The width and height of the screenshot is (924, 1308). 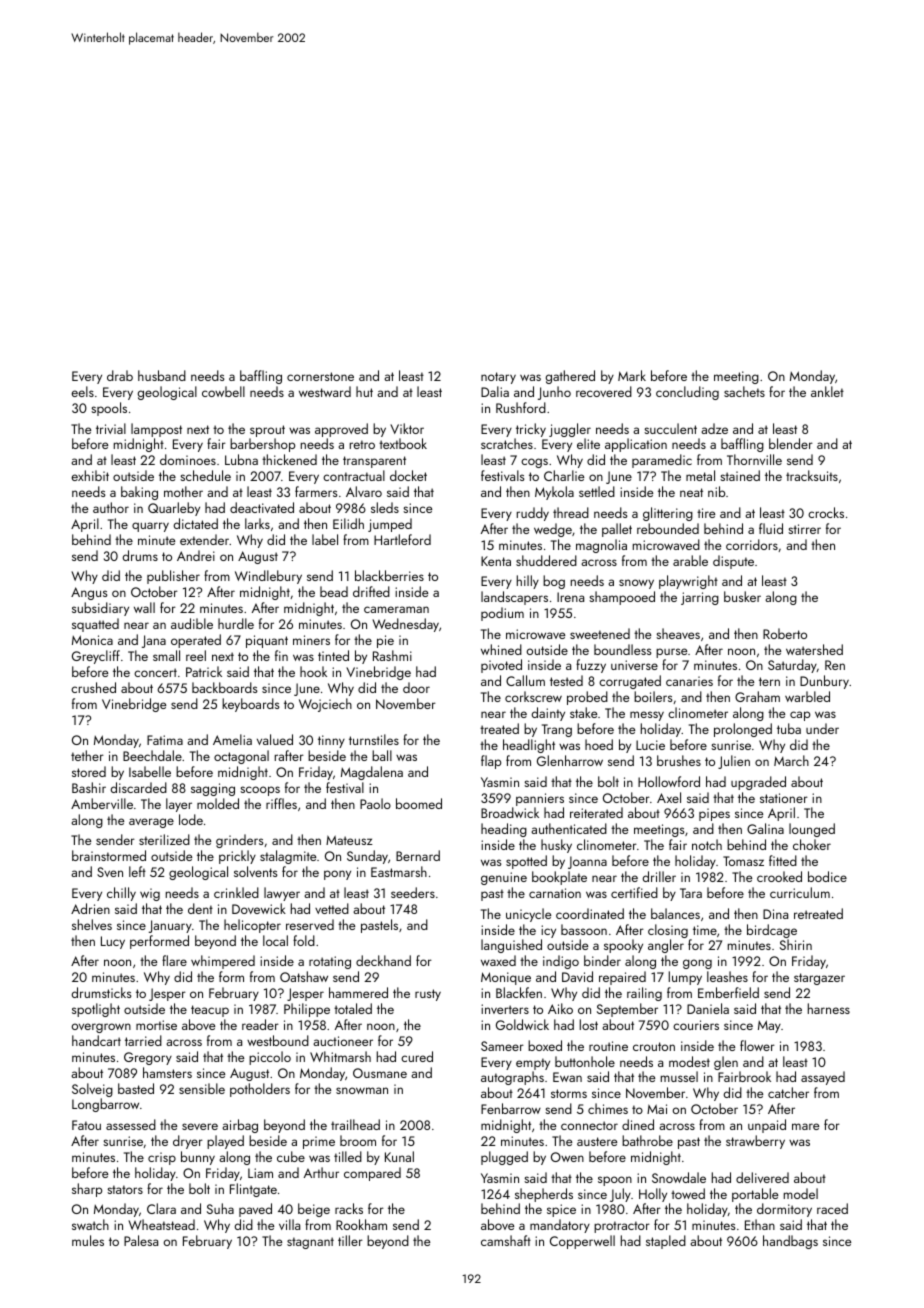 I want to click on contractual, so click(x=354, y=475).
